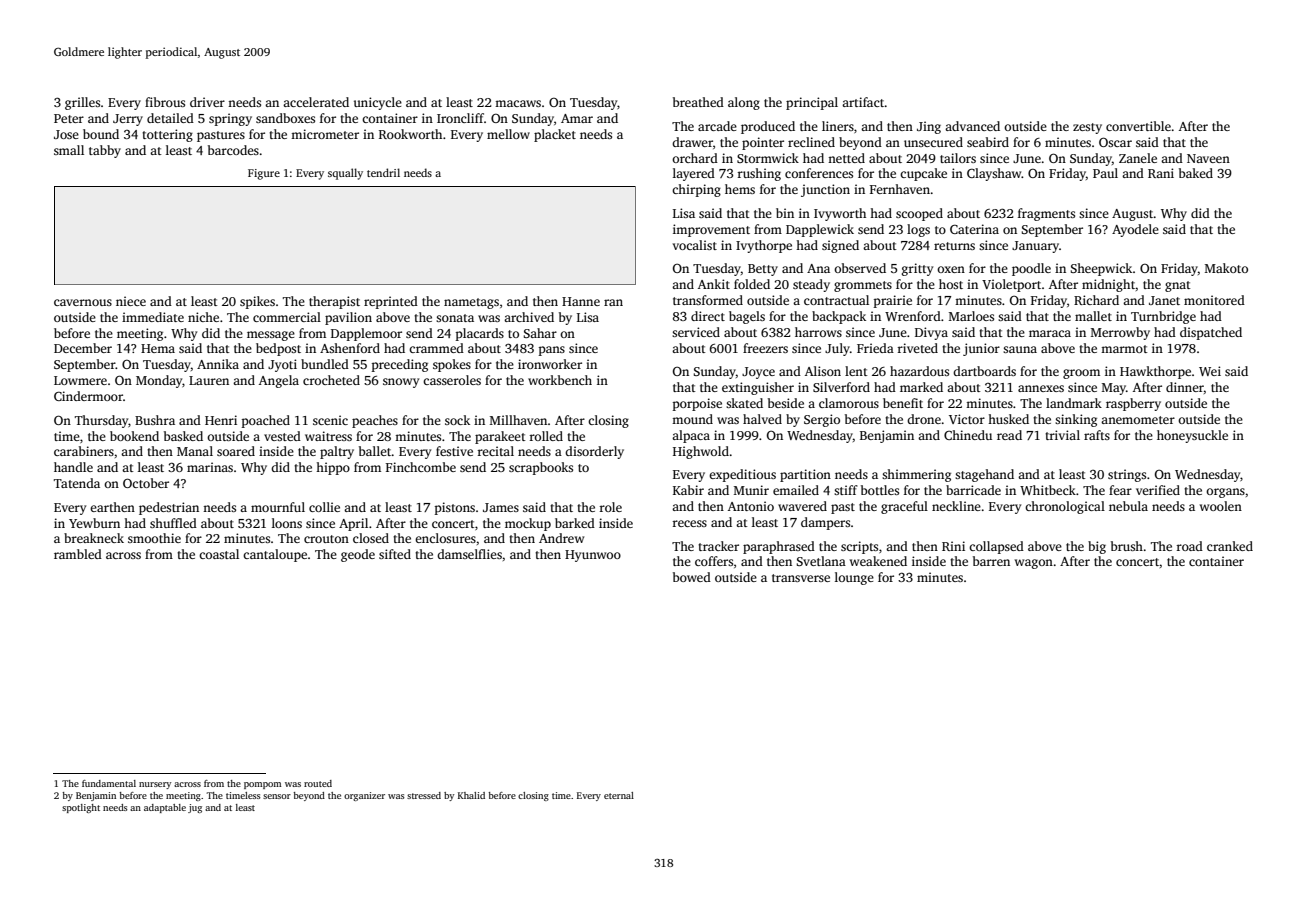  What do you see at coordinates (325, 134) in the screenshot?
I see `micrometer` at bounding box center [325, 134].
